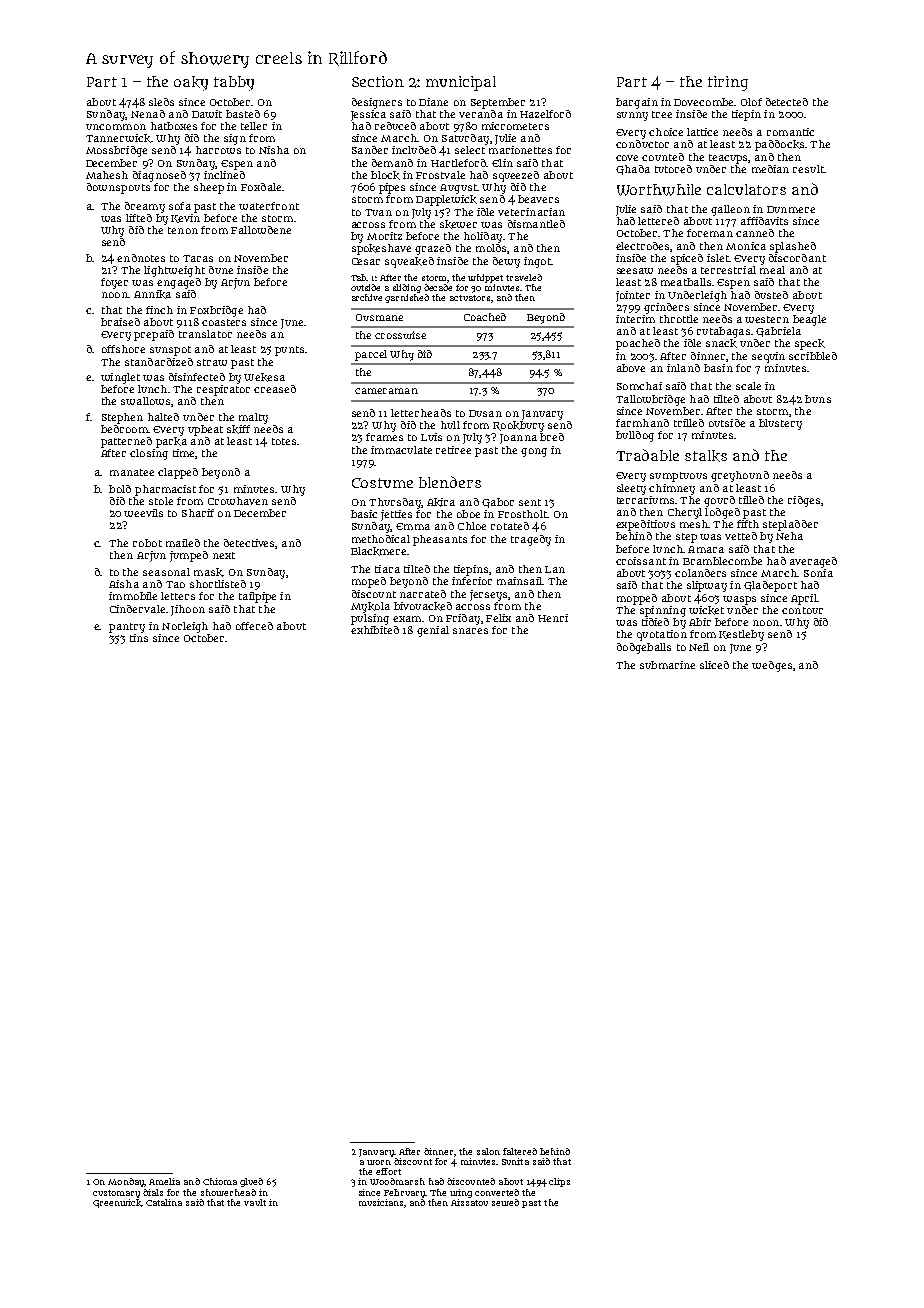 Image resolution: width=924 pixels, height=1308 pixels. Describe the element at coordinates (520, 1151) in the screenshot. I see `faltered` at that location.
